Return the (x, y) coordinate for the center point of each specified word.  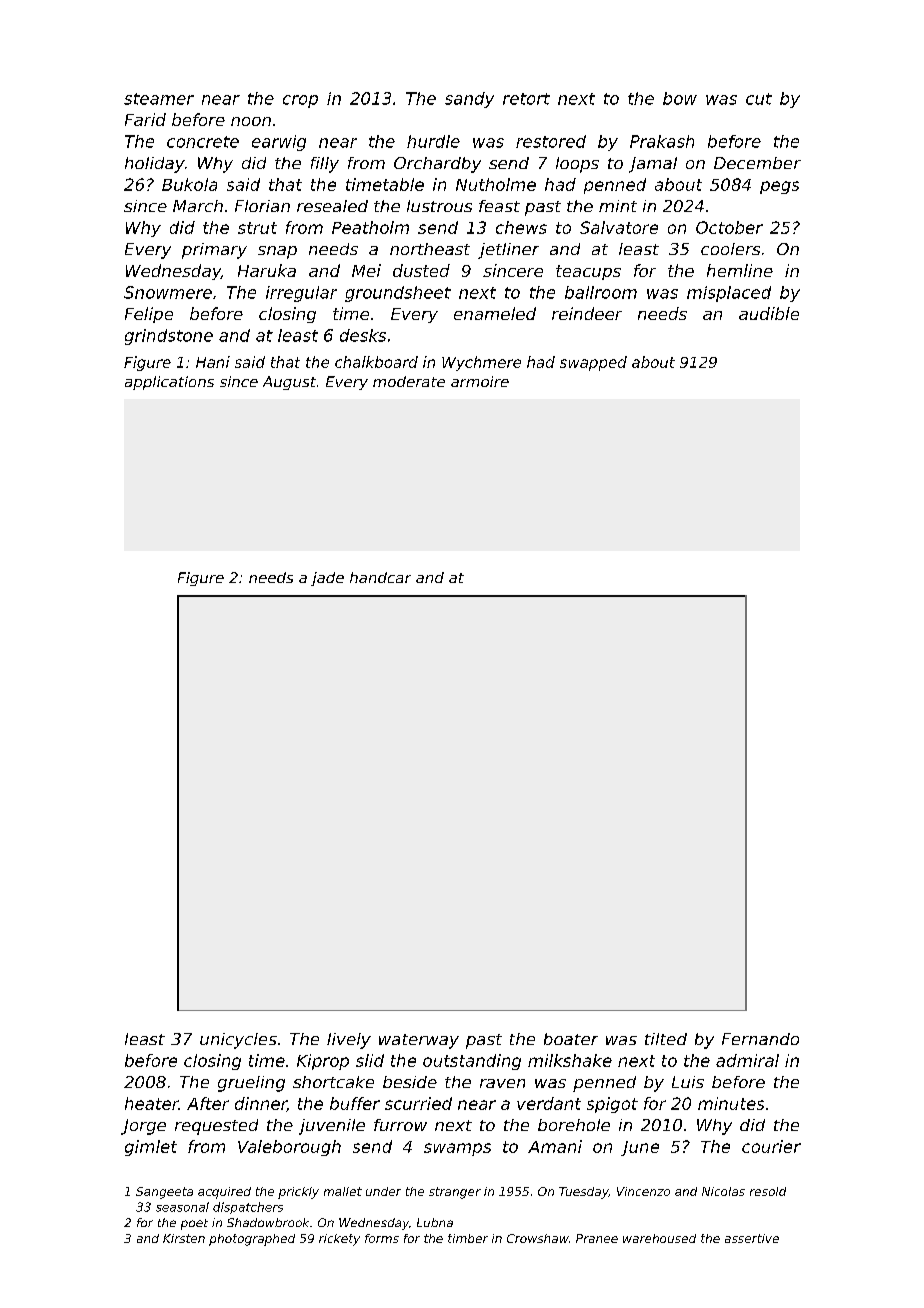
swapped (593, 363)
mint (618, 206)
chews (521, 227)
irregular (301, 294)
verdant (549, 1103)
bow (680, 98)
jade (327, 579)
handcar (380, 577)
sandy (469, 100)
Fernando (760, 1039)
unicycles (238, 1041)
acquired (224, 1193)
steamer (159, 99)
